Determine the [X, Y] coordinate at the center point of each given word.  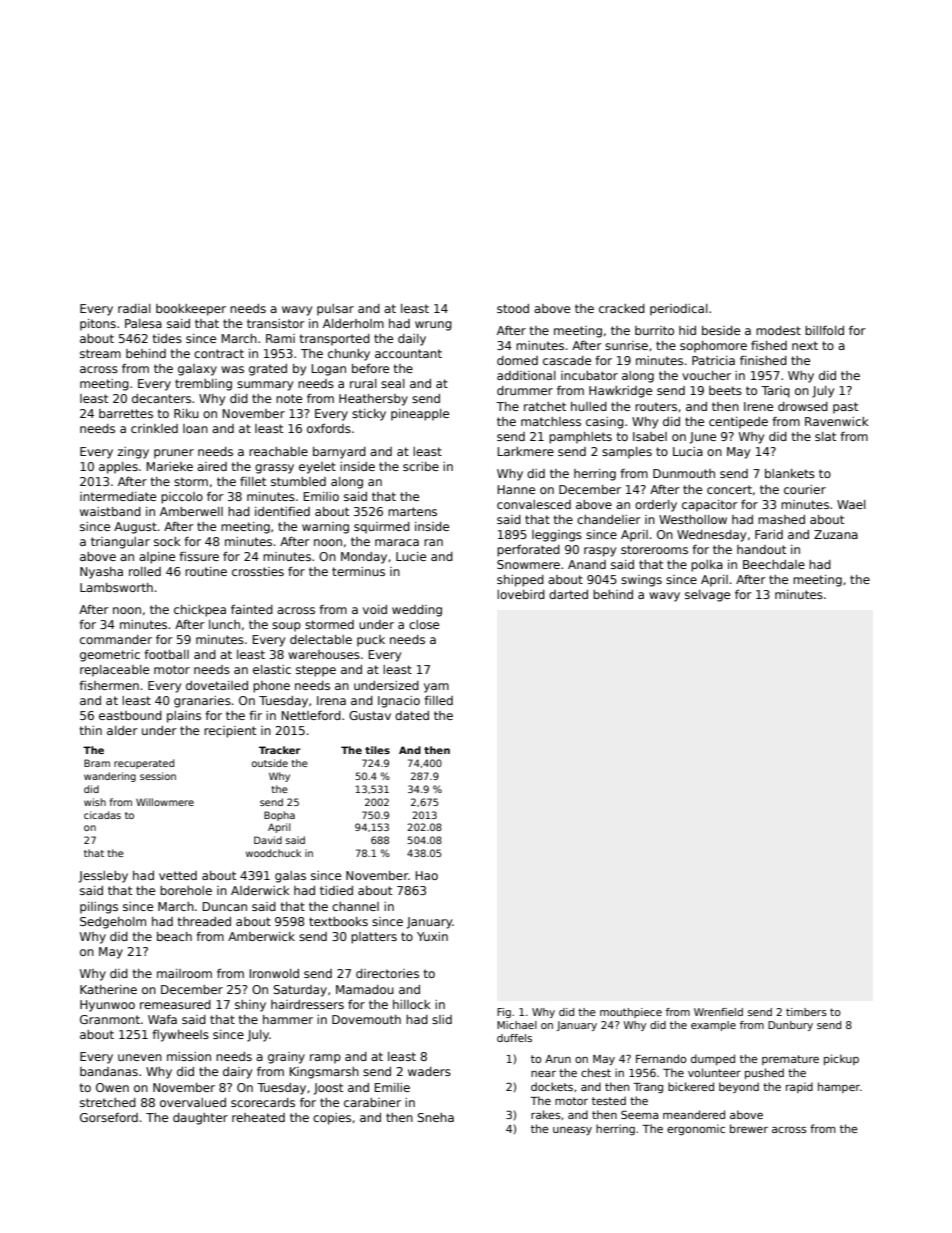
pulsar [335, 310]
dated [412, 715]
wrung [433, 326]
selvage [707, 596]
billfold [824, 330]
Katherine [108, 989]
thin [91, 730]
